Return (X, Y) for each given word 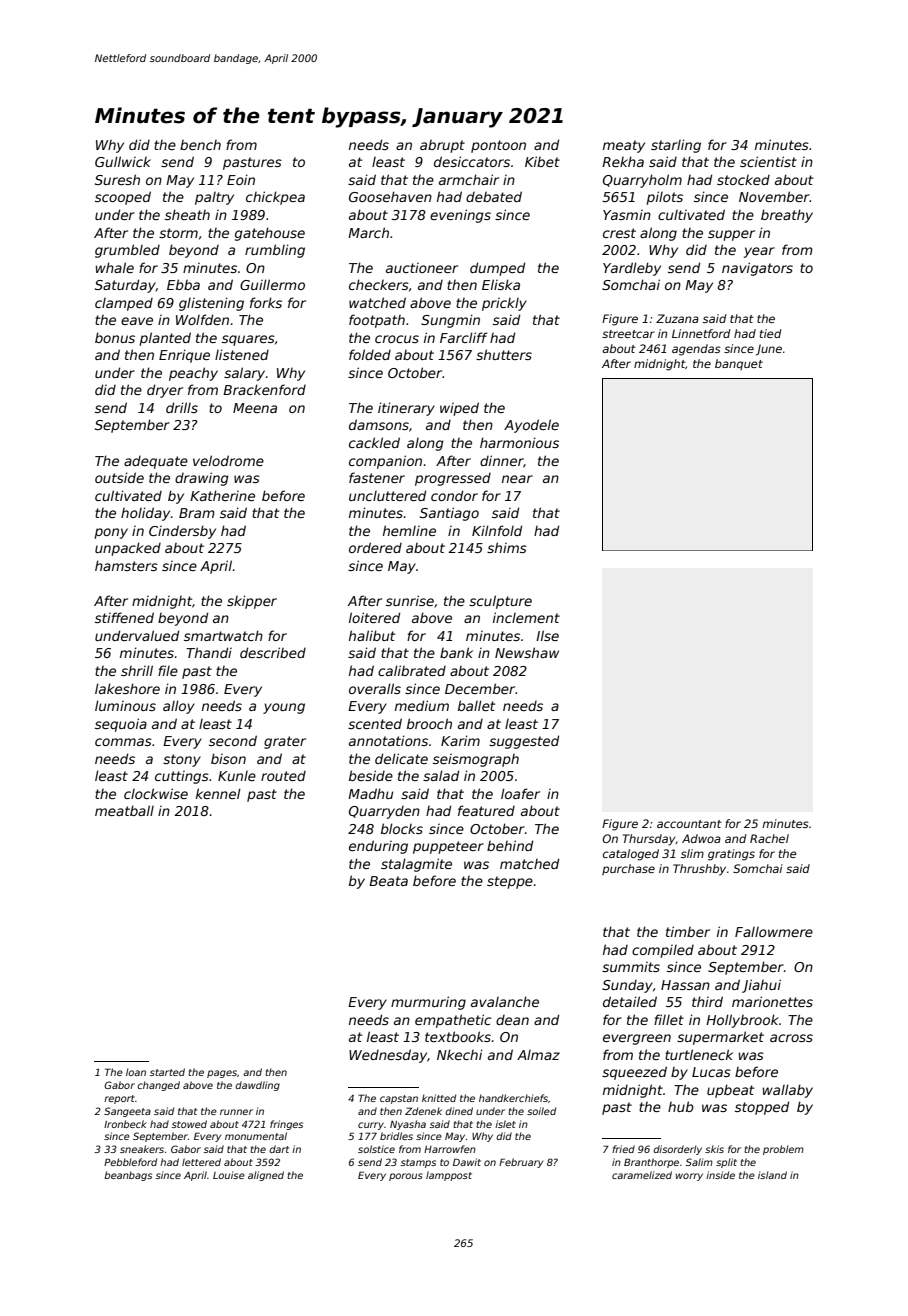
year (759, 252)
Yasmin (627, 215)
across (791, 1038)
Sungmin (450, 321)
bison (228, 758)
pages (222, 1074)
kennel (218, 793)
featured (486, 810)
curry (371, 1126)
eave (137, 321)
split (726, 1163)
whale (115, 267)
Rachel (769, 838)
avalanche (505, 1001)
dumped (497, 269)
